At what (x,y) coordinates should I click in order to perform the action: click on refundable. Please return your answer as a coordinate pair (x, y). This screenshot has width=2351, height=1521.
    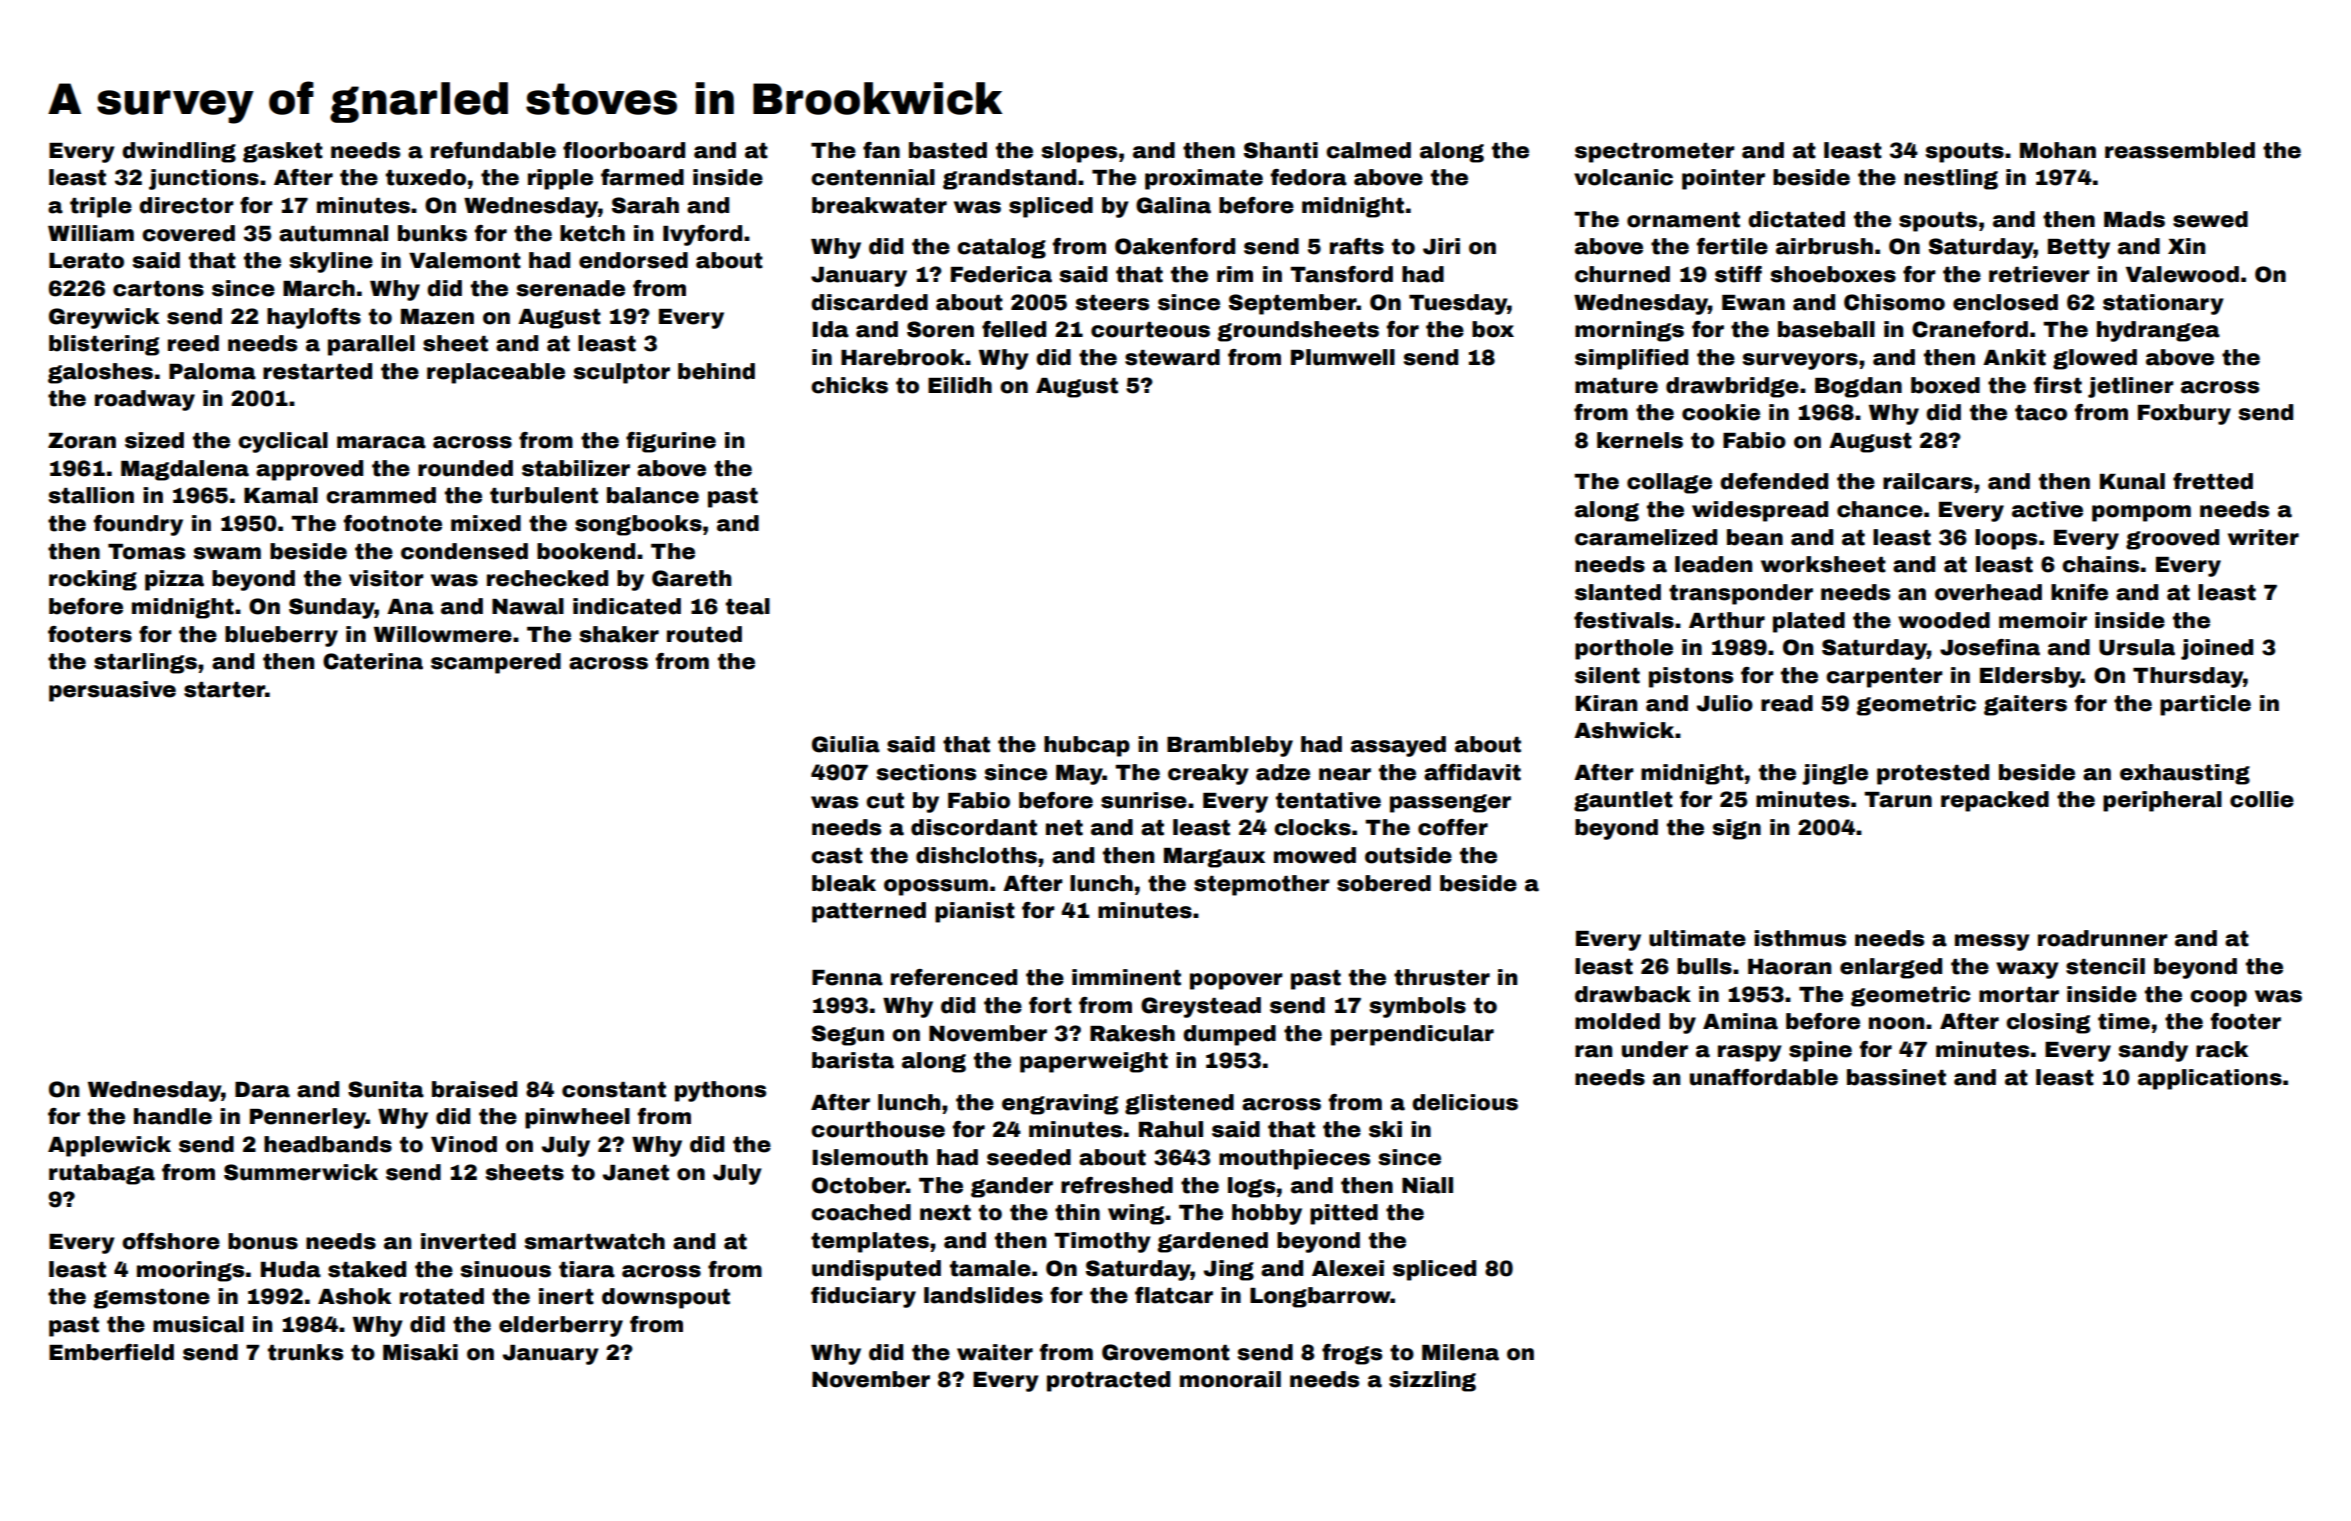
    Looking at the image, I should click on (493, 150).
